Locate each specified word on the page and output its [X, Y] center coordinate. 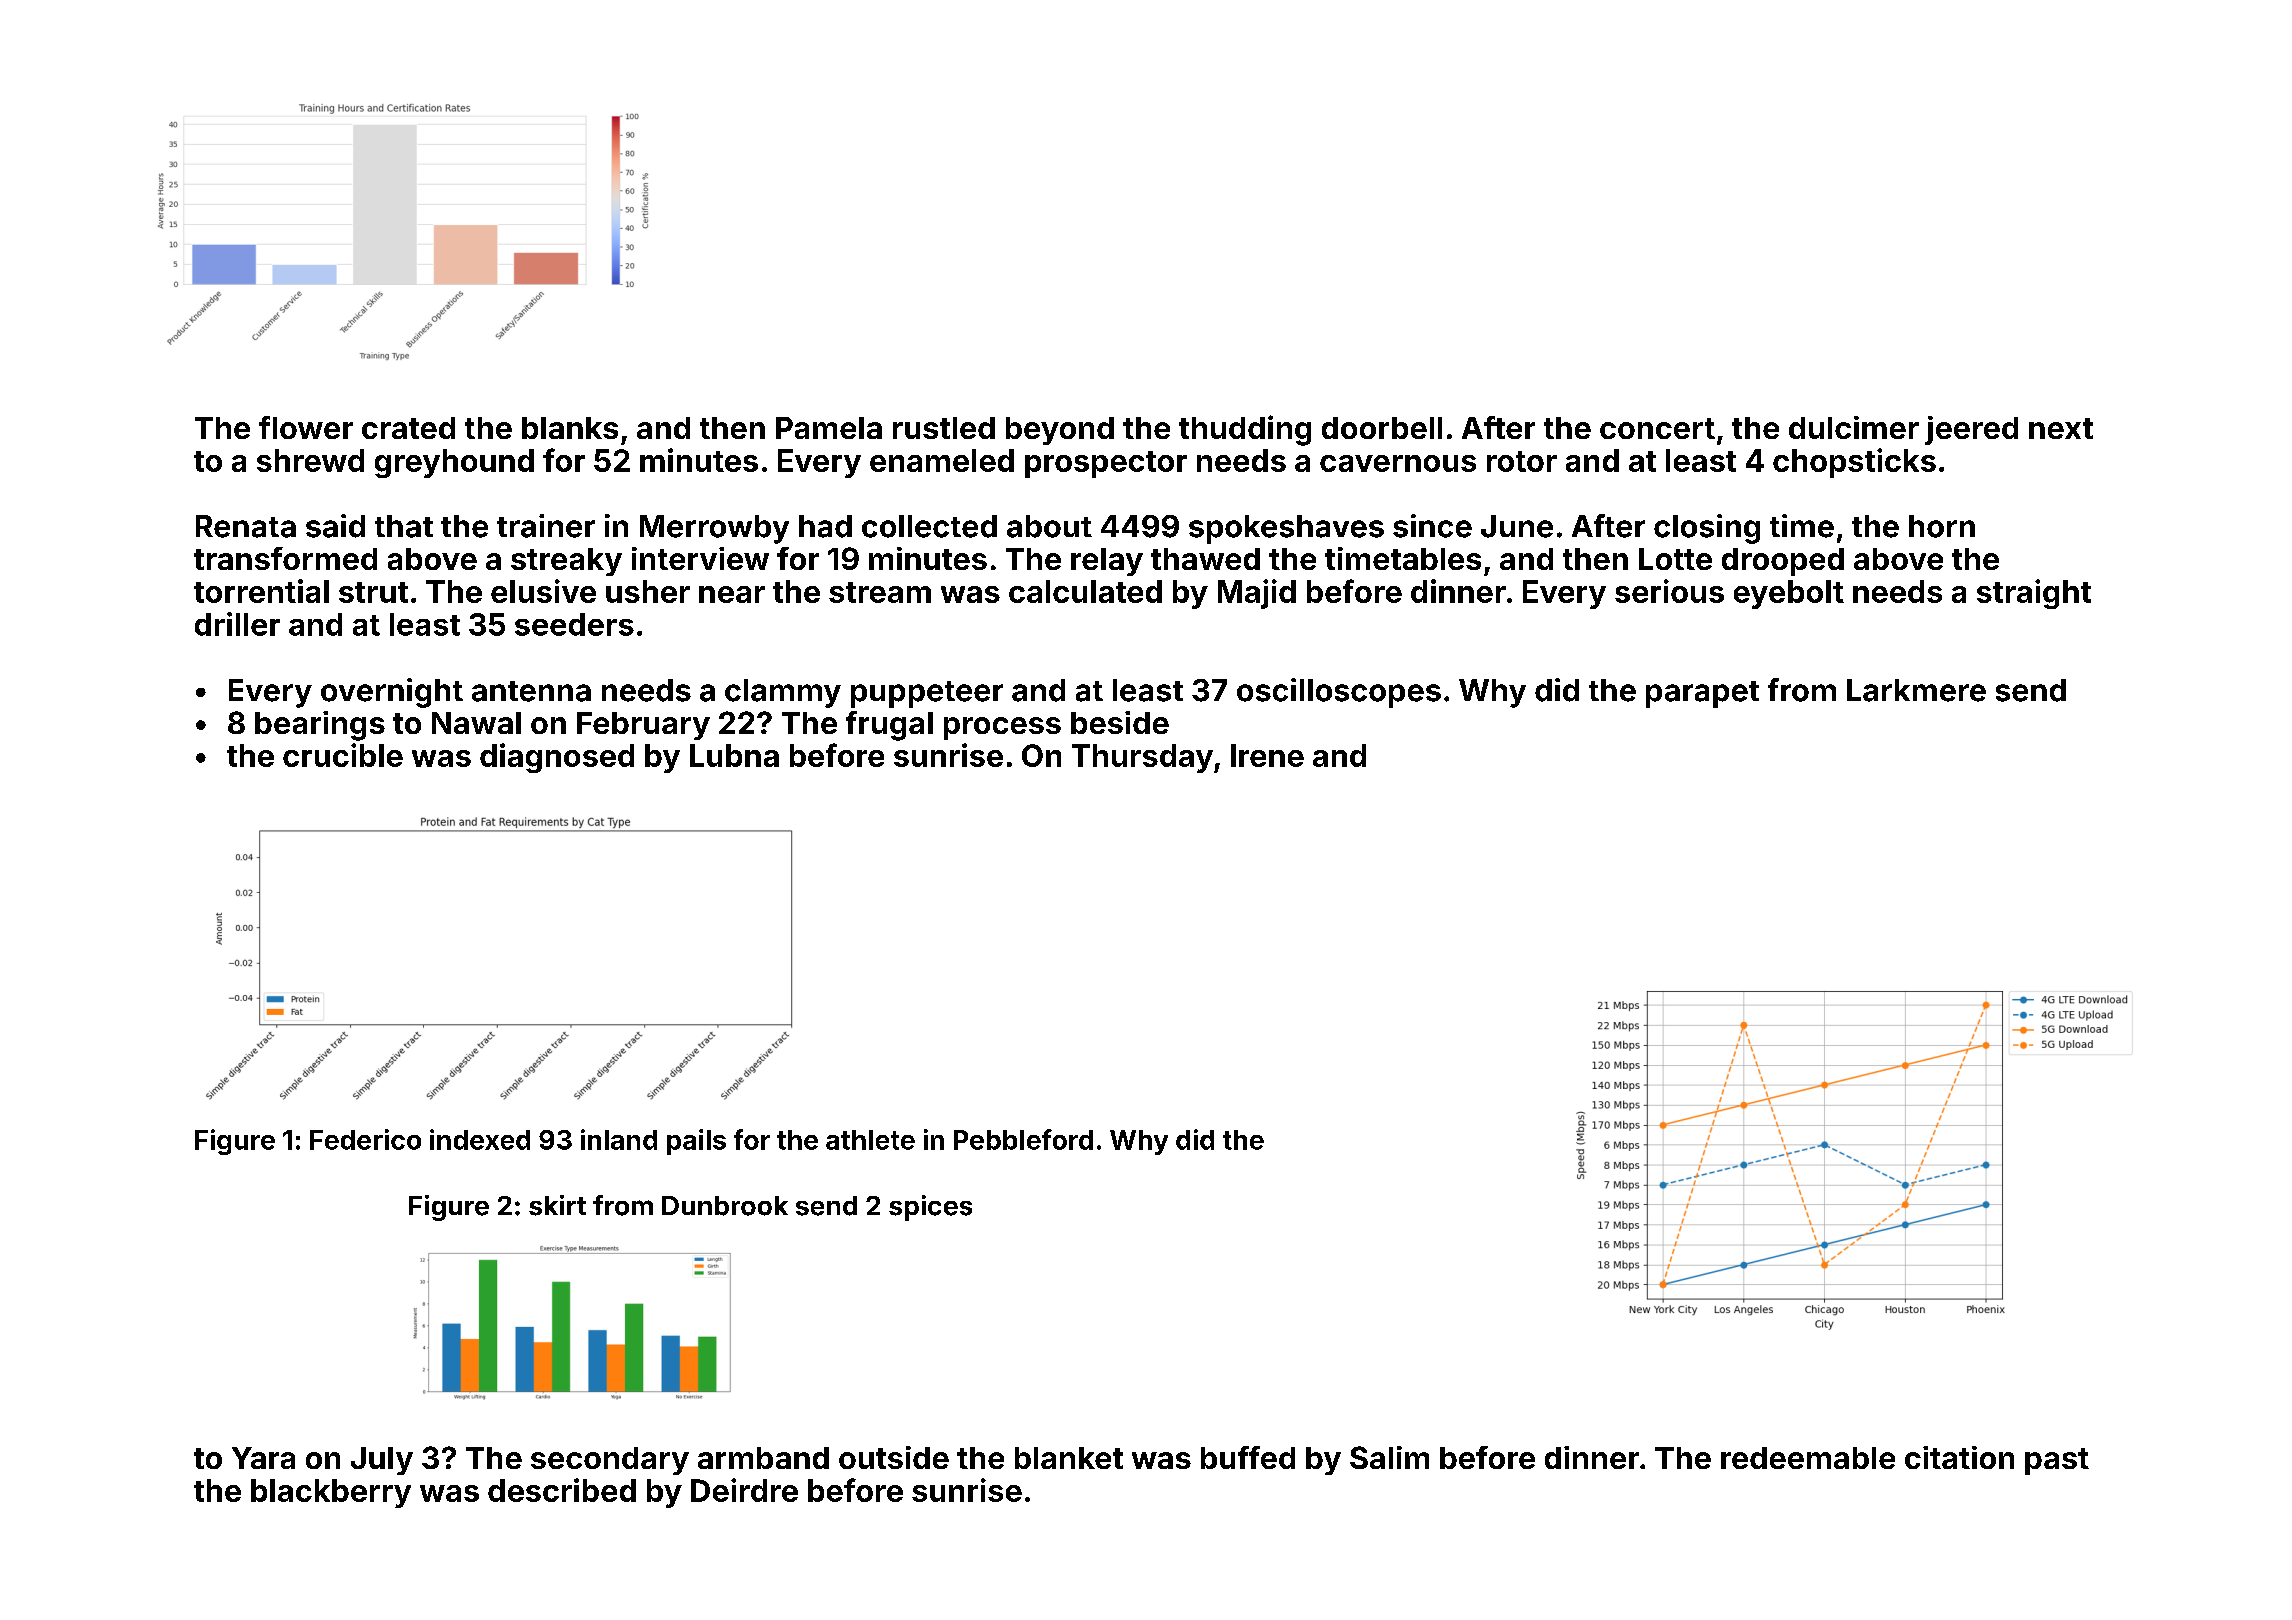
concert [1657, 428]
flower [306, 427]
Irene [1267, 755]
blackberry [331, 1493]
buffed [1248, 1457]
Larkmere [1916, 690]
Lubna [734, 755]
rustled [944, 428]
